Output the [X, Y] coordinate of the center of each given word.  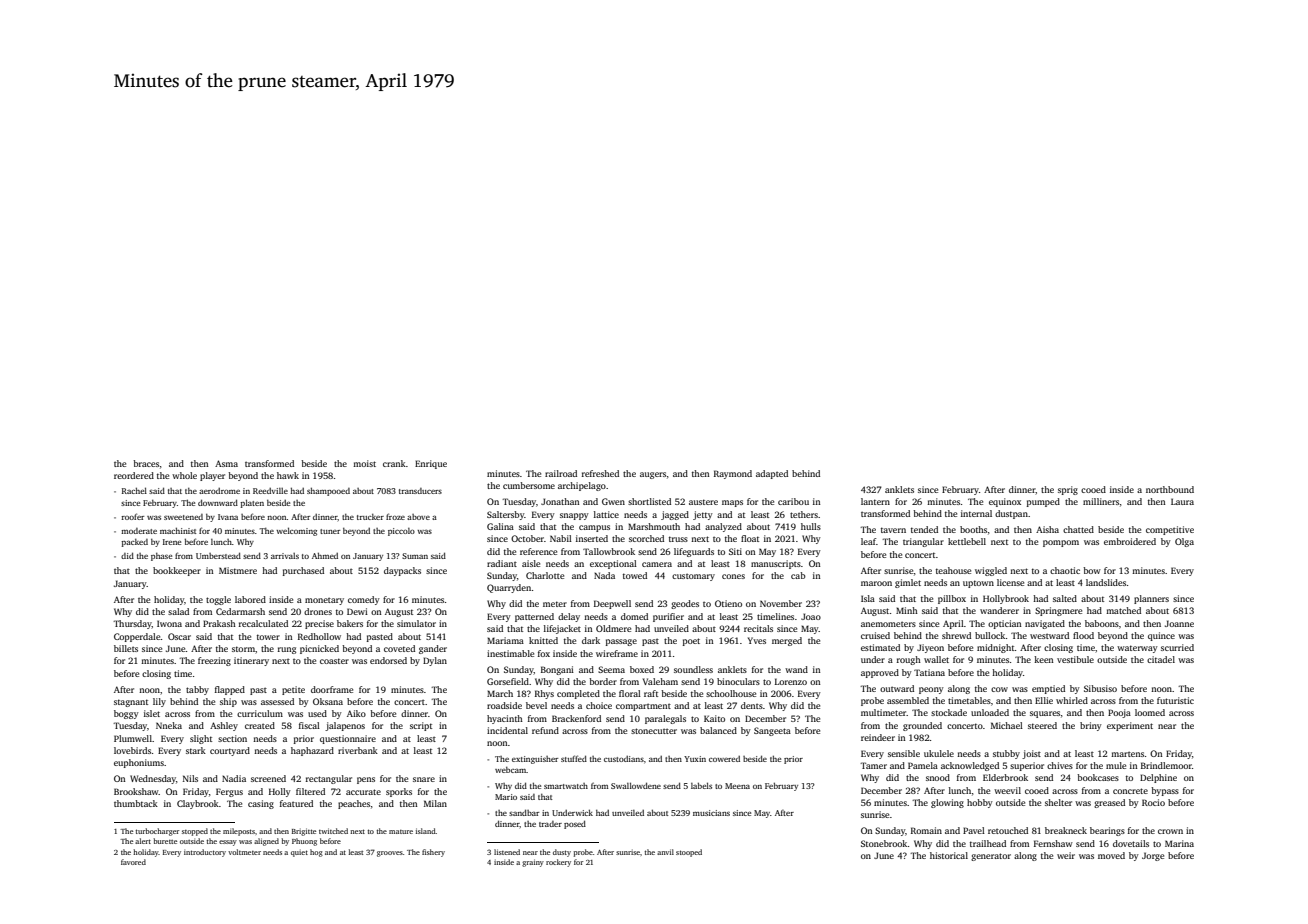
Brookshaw [136, 791]
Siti [735, 551]
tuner [330, 531]
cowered [724, 759]
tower [268, 637]
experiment [1130, 726]
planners [1151, 599]
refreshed [600, 473]
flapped [230, 690]
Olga [1184, 542]
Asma [226, 463]
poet [691, 642]
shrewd [956, 635]
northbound [1170, 489]
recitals [758, 628]
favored [133, 862]
